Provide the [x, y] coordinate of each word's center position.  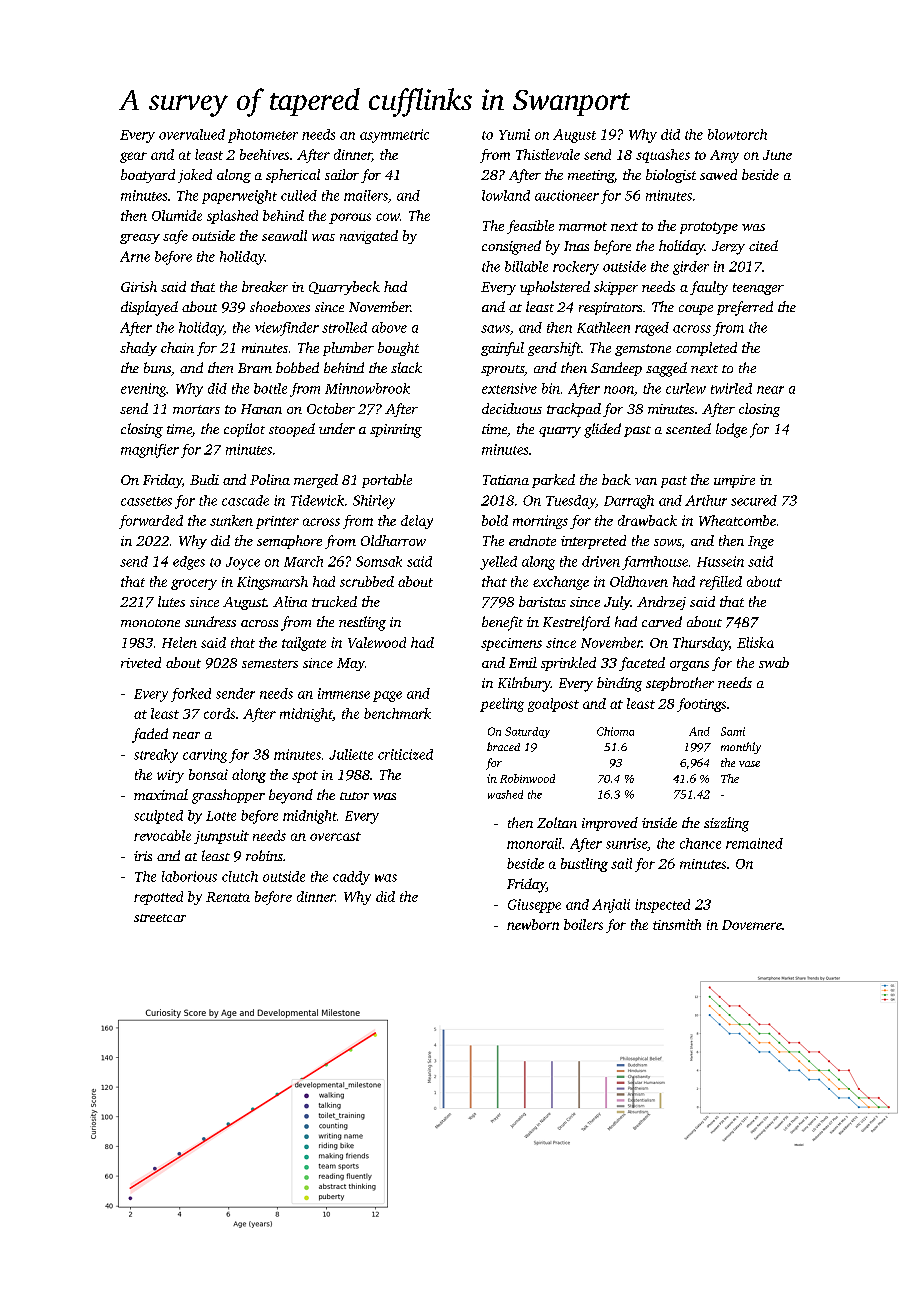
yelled [498, 563]
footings [701, 705]
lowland [506, 195]
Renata [228, 897]
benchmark [397, 713]
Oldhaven [639, 581]
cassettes [146, 501]
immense [344, 693]
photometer [263, 136]
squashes [663, 156]
